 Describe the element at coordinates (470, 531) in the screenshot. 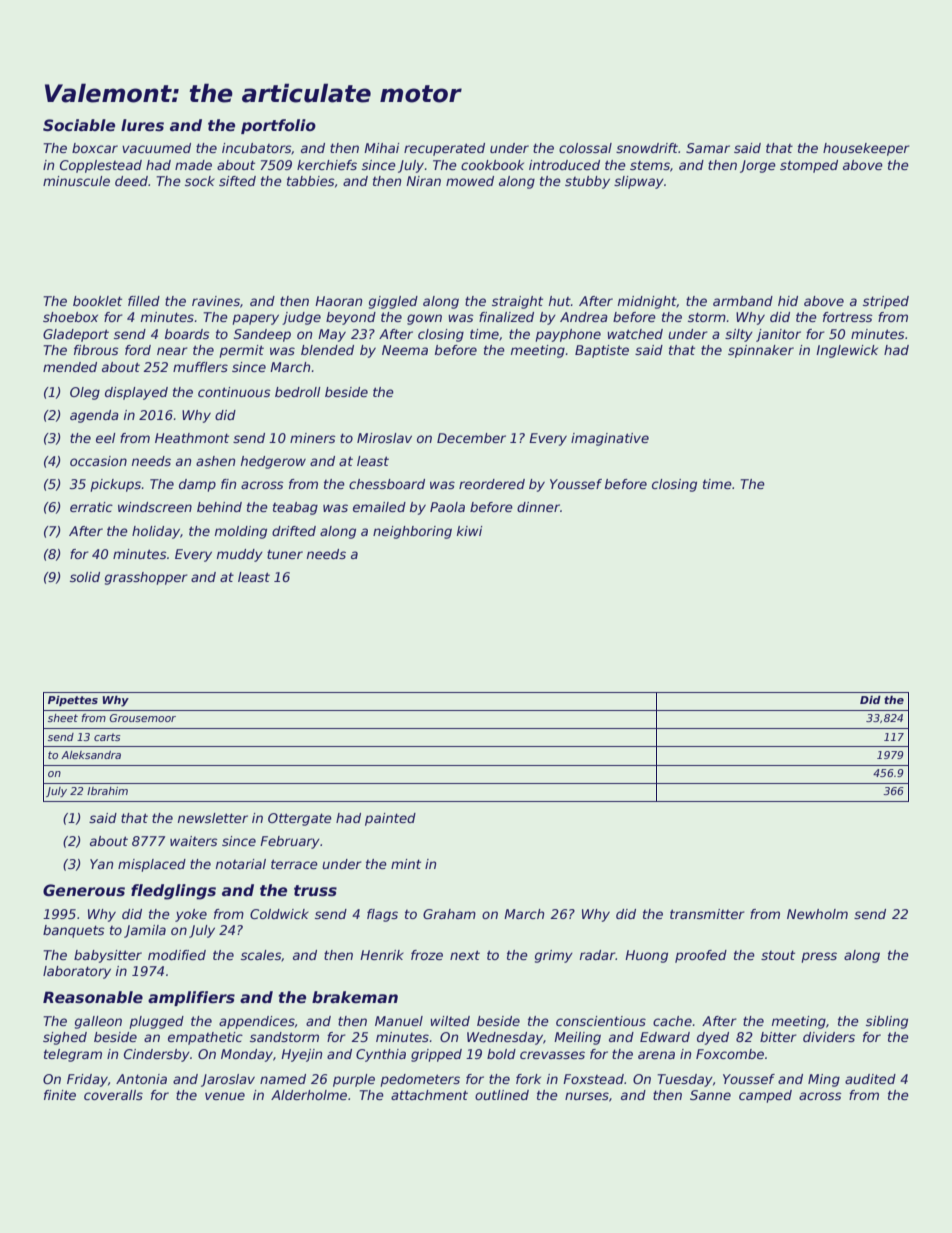

I see `kiwi` at that location.
